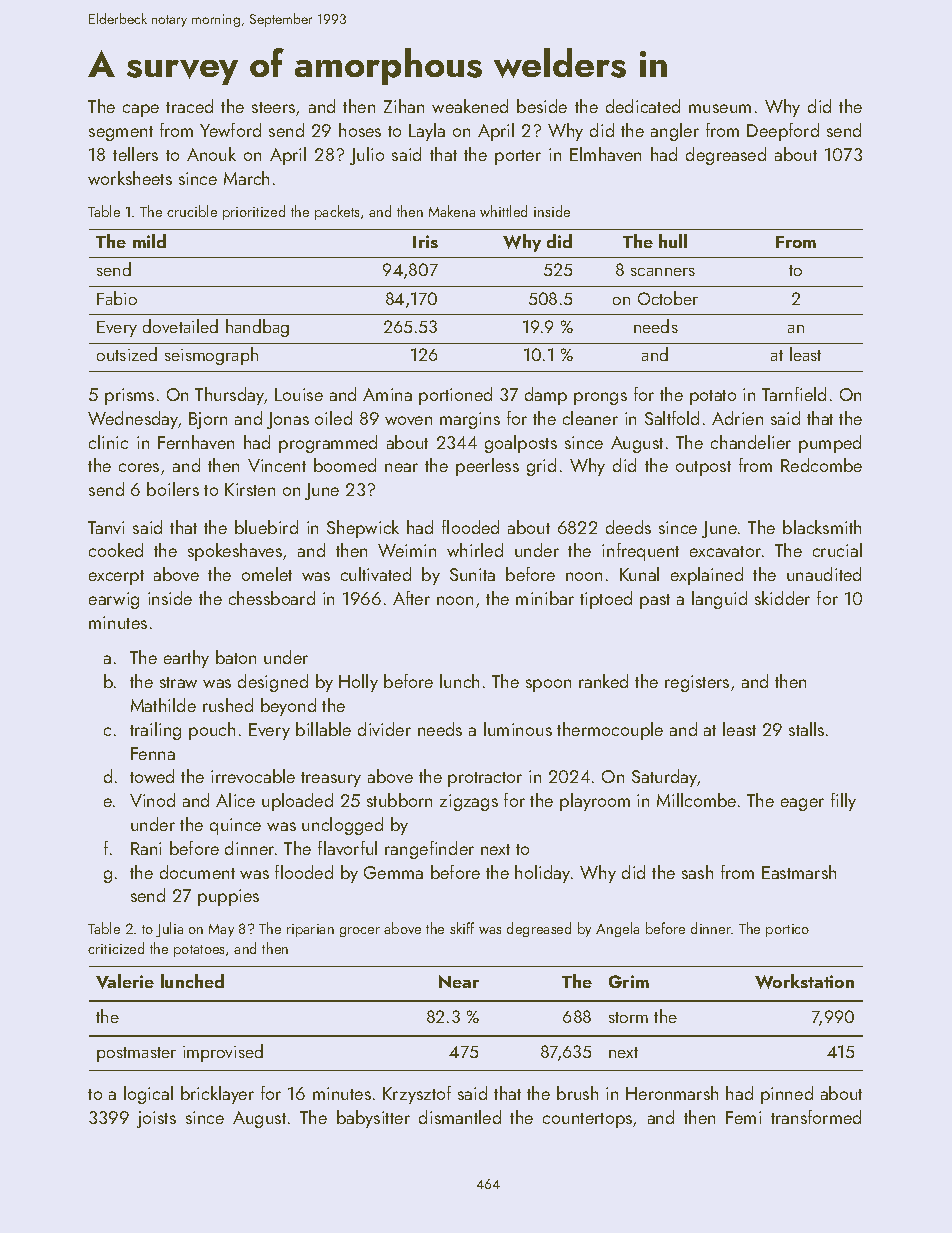 The image size is (952, 1233). I want to click on divider, so click(384, 729).
